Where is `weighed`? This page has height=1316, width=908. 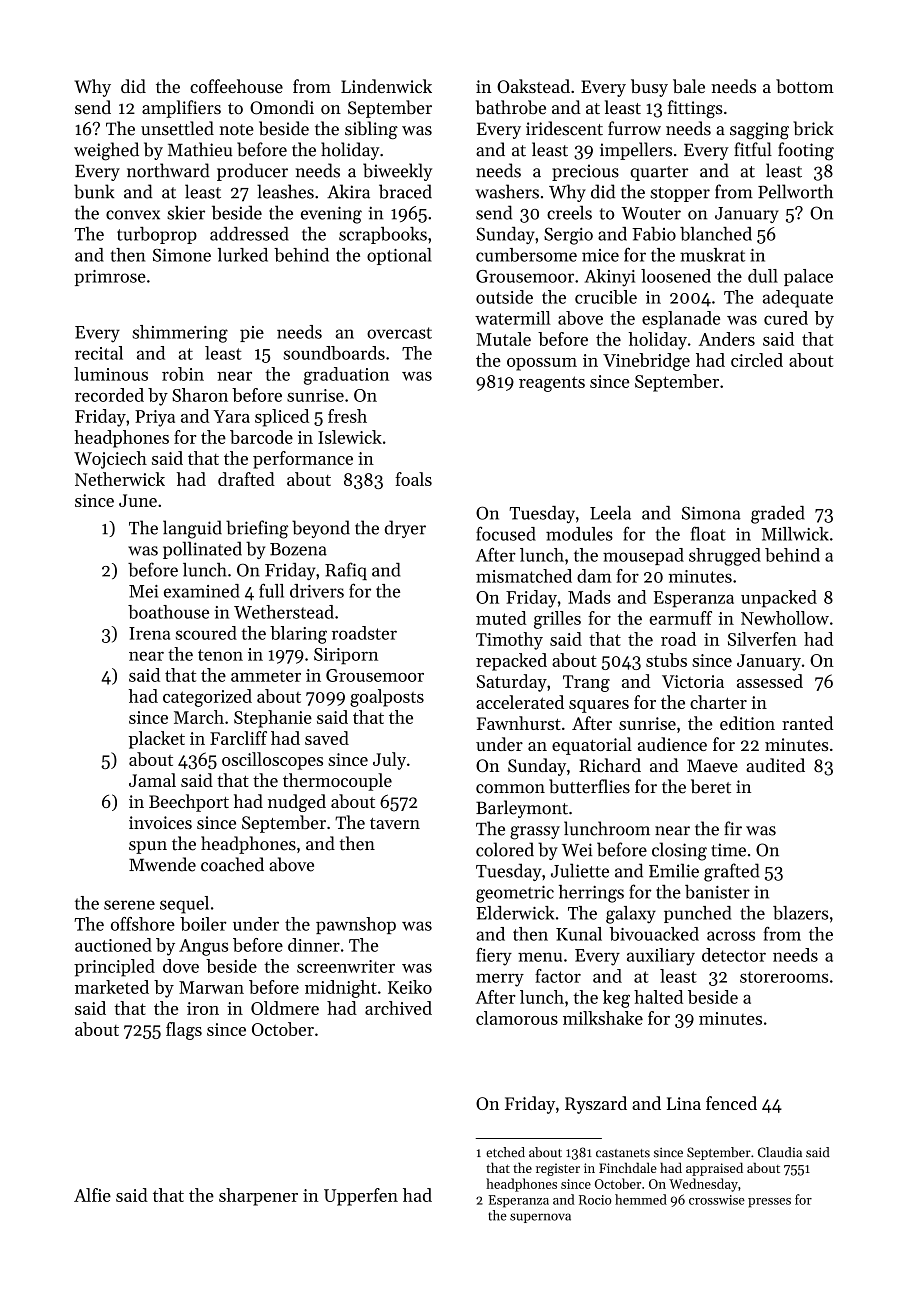
weighed is located at coordinates (106, 151).
